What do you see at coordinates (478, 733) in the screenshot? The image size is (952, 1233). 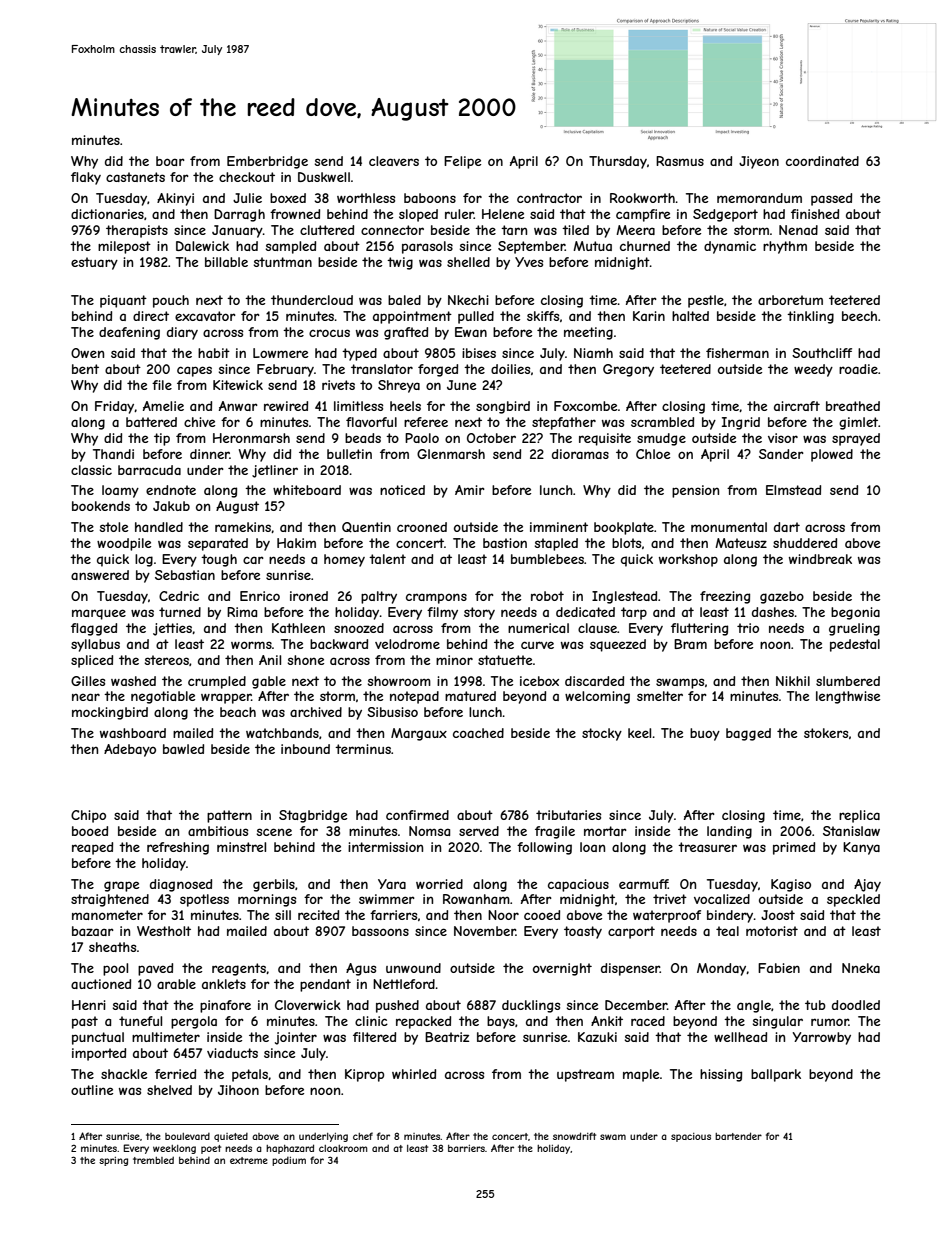 I see `coached` at bounding box center [478, 733].
